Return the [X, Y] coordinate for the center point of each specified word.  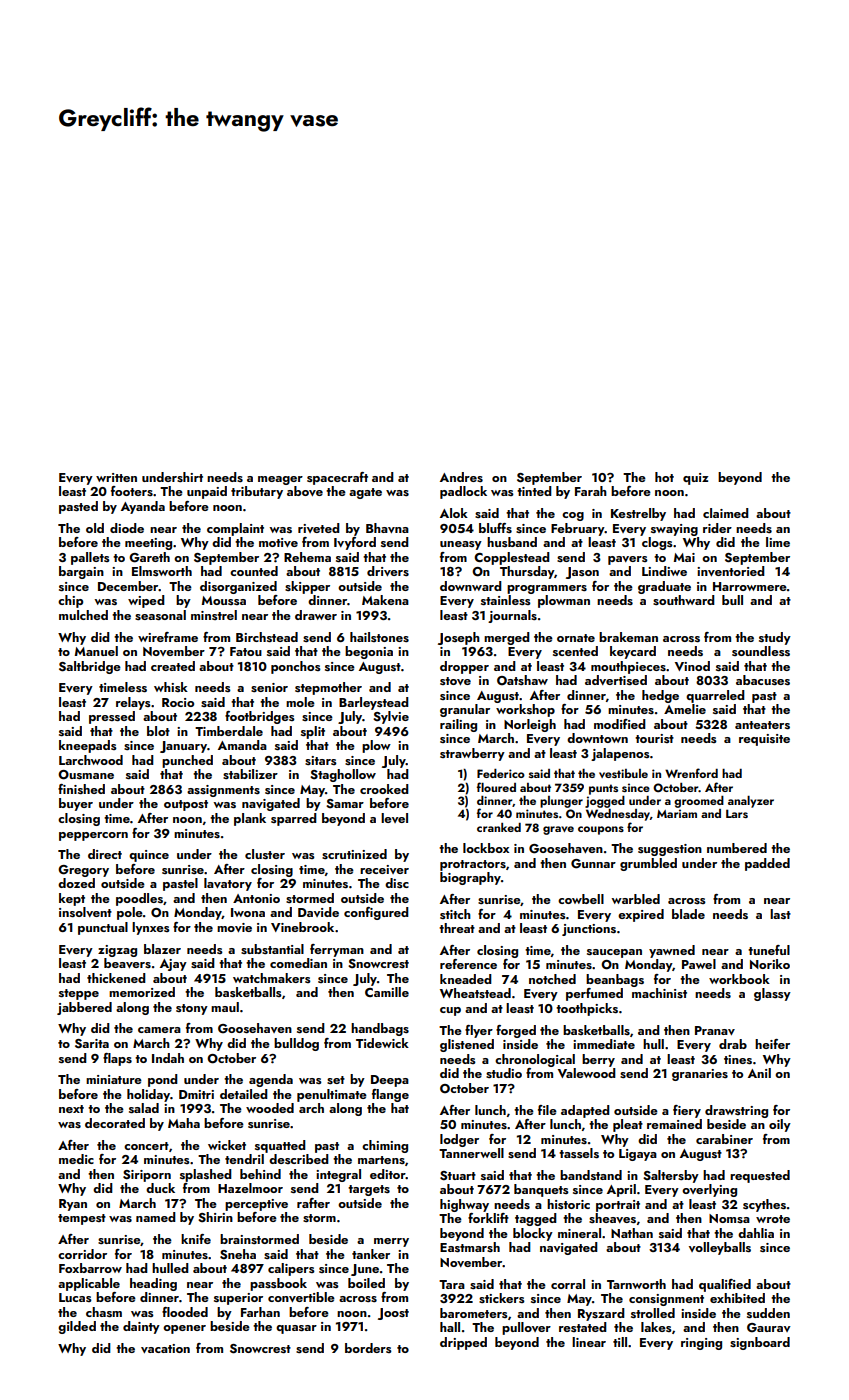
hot [664, 477]
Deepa [390, 1081]
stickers [502, 1298]
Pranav [715, 1030]
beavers [127, 963]
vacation [165, 1348]
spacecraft [337, 478]
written [116, 477]
